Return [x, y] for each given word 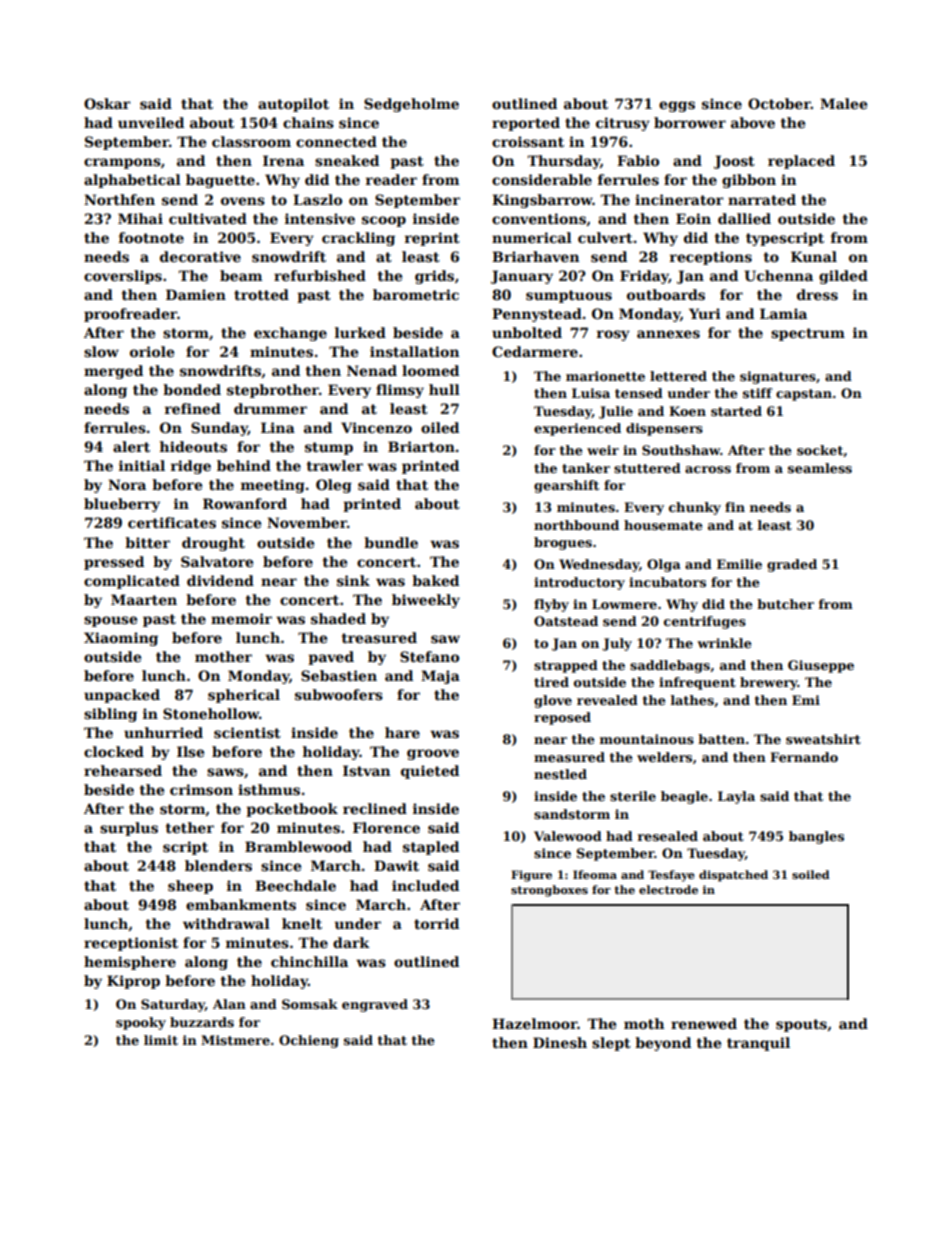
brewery [769, 683]
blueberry [122, 505]
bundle [391, 542]
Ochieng [309, 1041]
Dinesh [560, 1042]
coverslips [123, 277]
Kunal [814, 256]
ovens [243, 201]
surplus [129, 829]
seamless [820, 468]
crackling [358, 239]
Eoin [693, 218]
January [522, 277]
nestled [560, 774]
